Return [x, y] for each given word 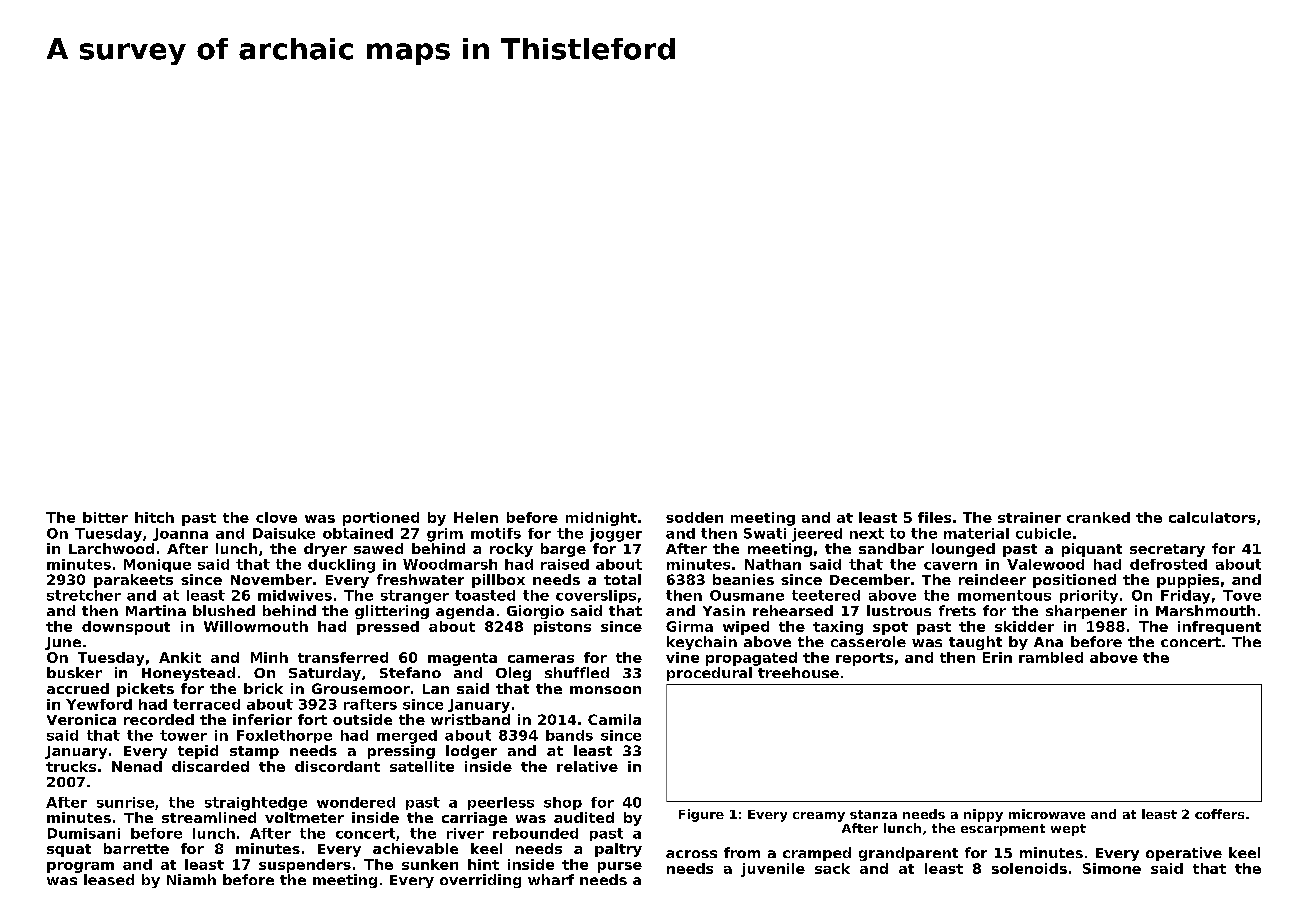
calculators [1212, 517]
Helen [476, 517]
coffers [1219, 814]
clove [276, 517]
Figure [701, 815]
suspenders [305, 866]
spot [890, 628]
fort [312, 719]
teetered [826, 595]
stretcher [84, 595]
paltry [618, 850]
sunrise [125, 802]
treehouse [798, 672]
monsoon [605, 690]
